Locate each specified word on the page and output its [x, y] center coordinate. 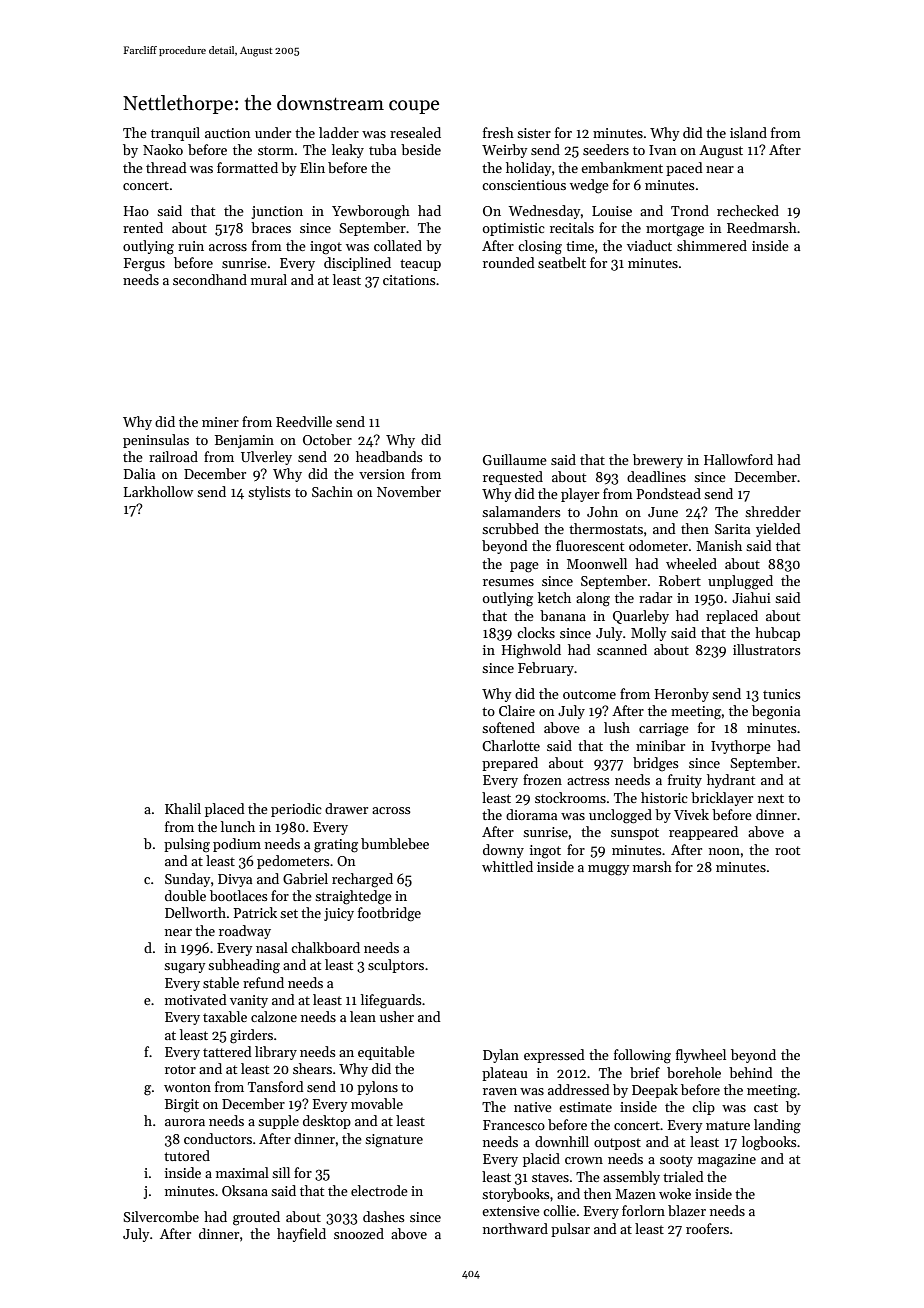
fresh [498, 132]
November [409, 491]
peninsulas [156, 441]
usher [397, 1016]
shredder [773, 511]
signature [394, 1141]
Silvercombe [161, 1216]
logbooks [769, 1143]
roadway [245, 932]
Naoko [163, 149]
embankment [622, 167]
